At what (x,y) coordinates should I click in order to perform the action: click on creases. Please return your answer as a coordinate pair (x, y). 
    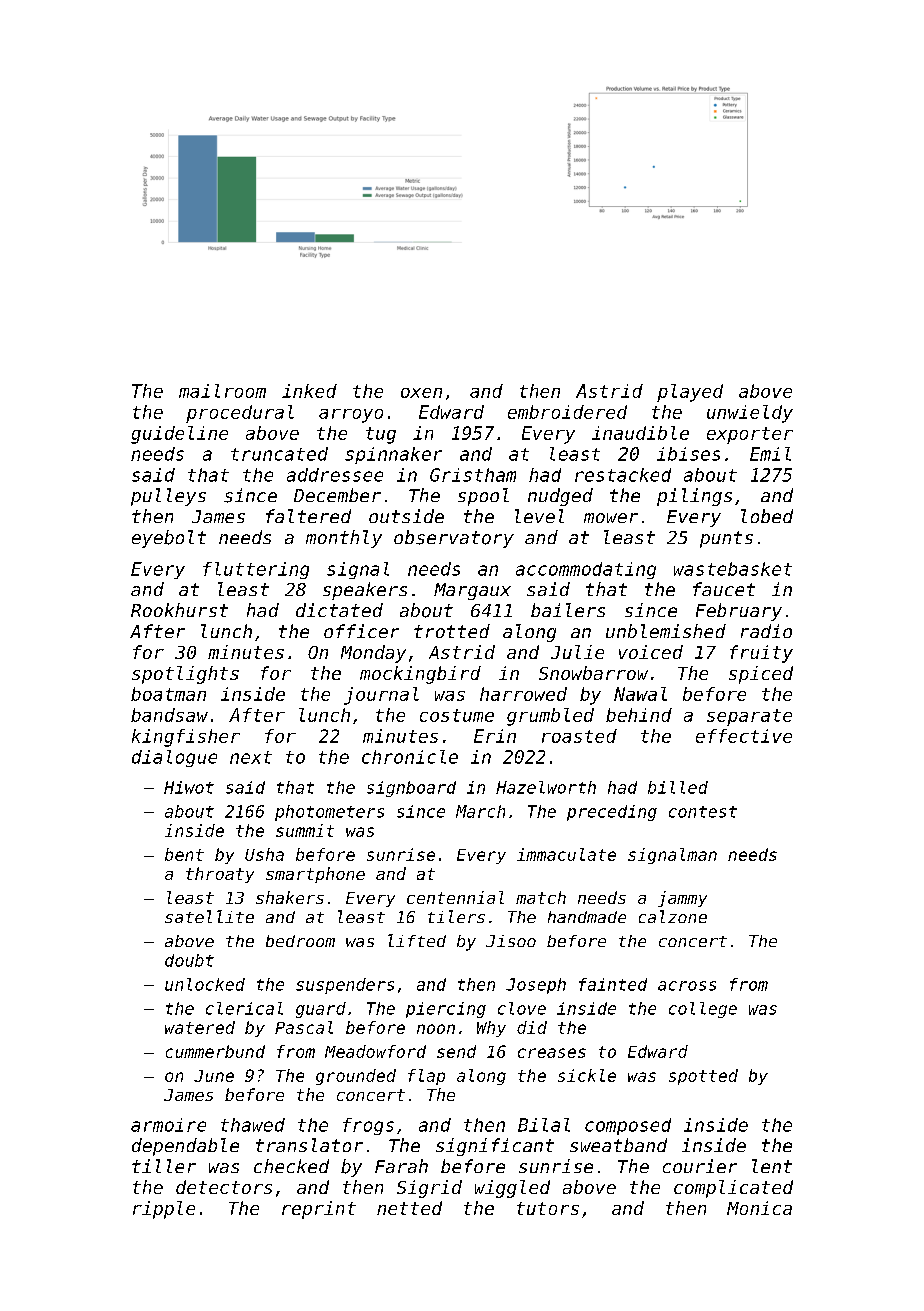
    Looking at the image, I should click on (552, 1053).
